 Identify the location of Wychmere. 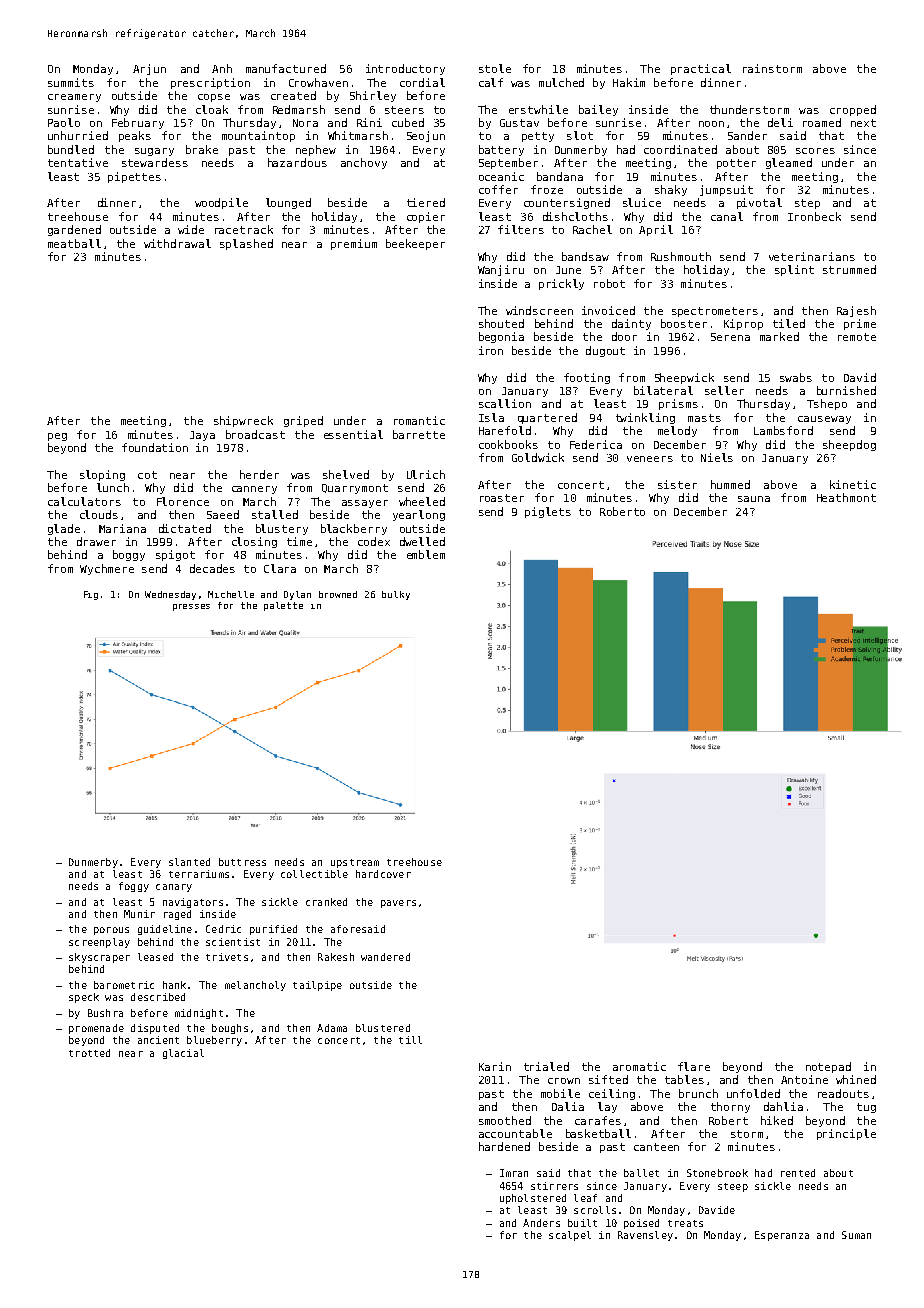
(107, 569).
